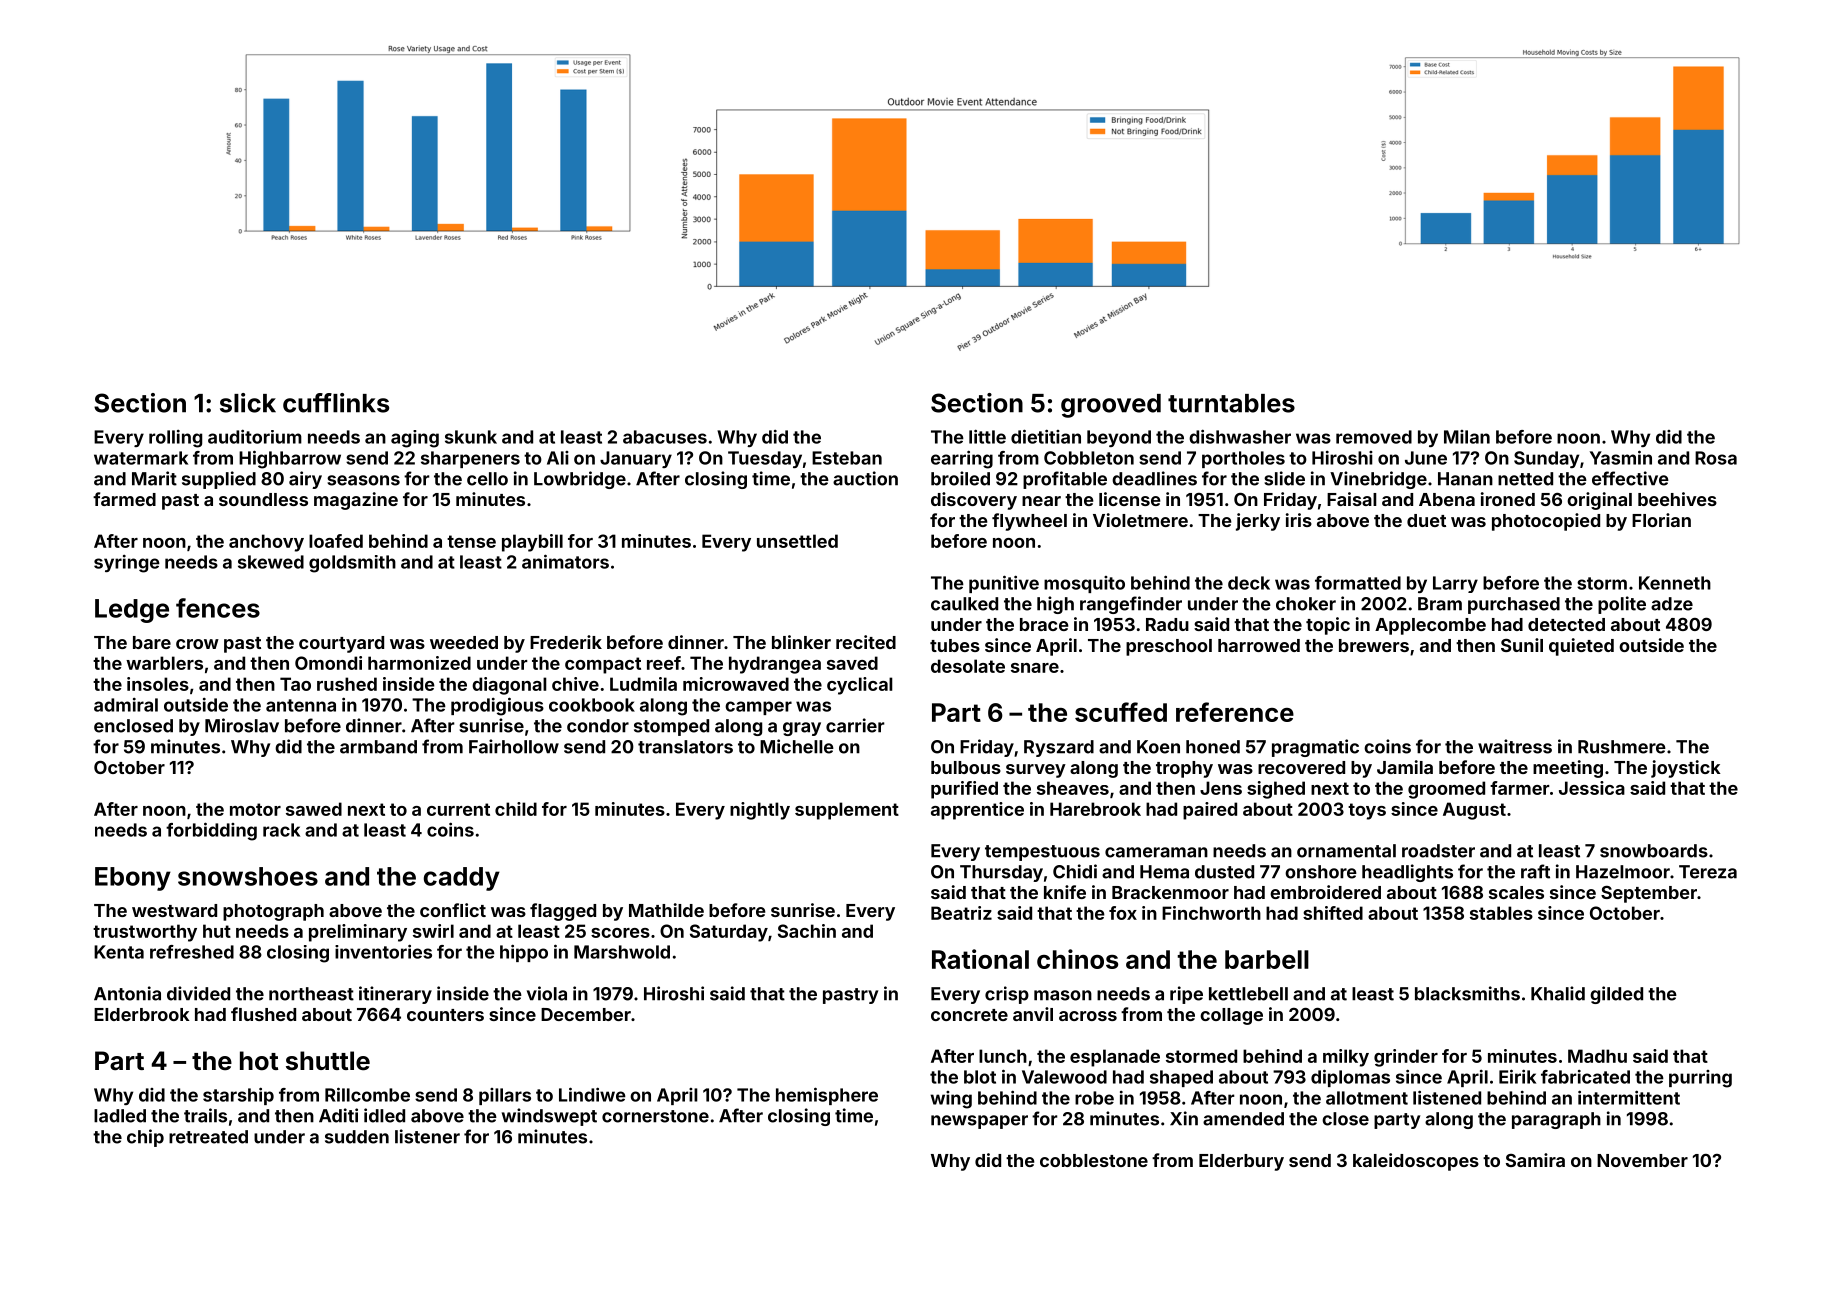 The width and height of the document is (1833, 1296). Describe the element at coordinates (1231, 1016) in the document. I see `collage` at that location.
